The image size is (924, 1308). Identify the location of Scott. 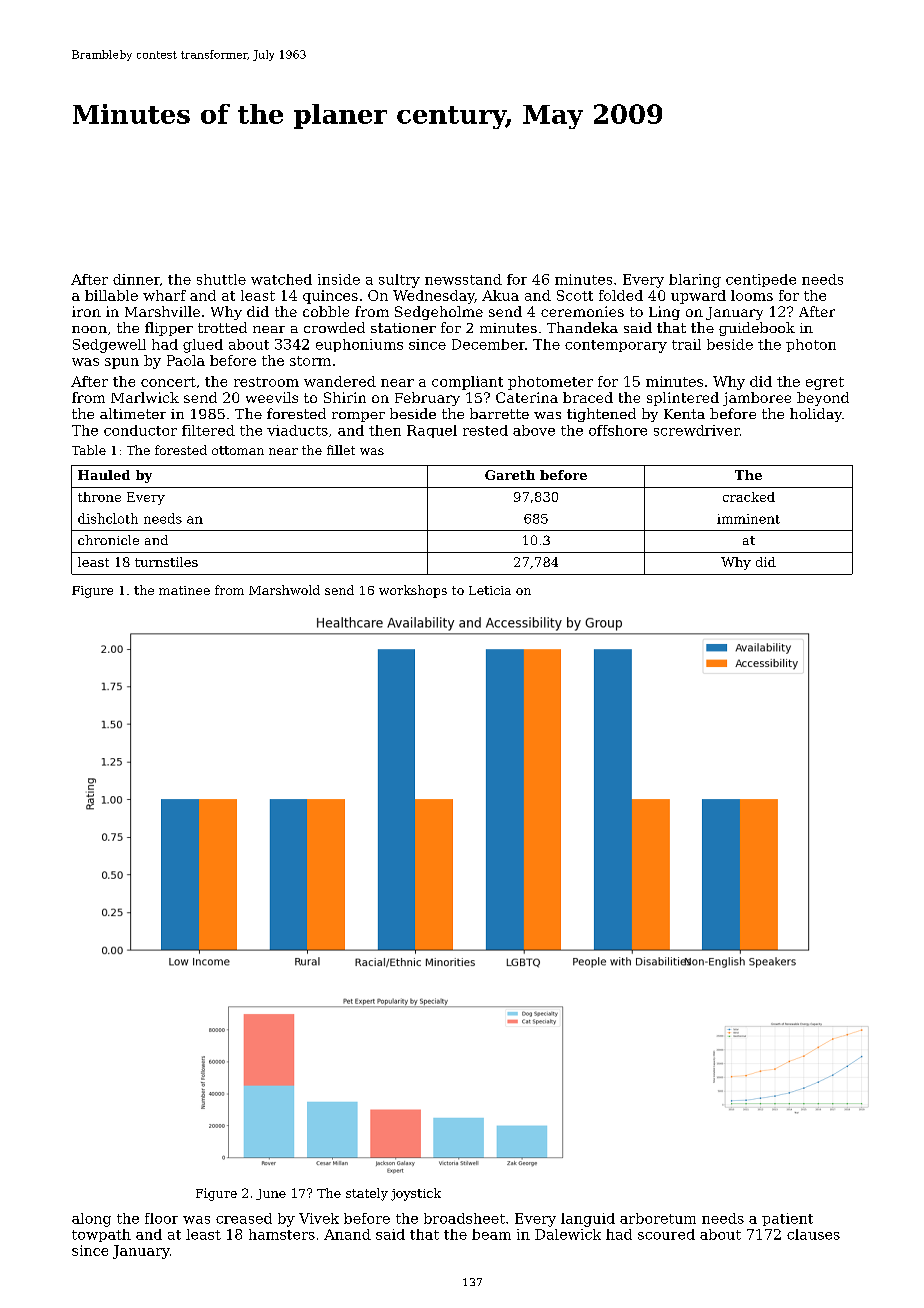
(575, 295).
